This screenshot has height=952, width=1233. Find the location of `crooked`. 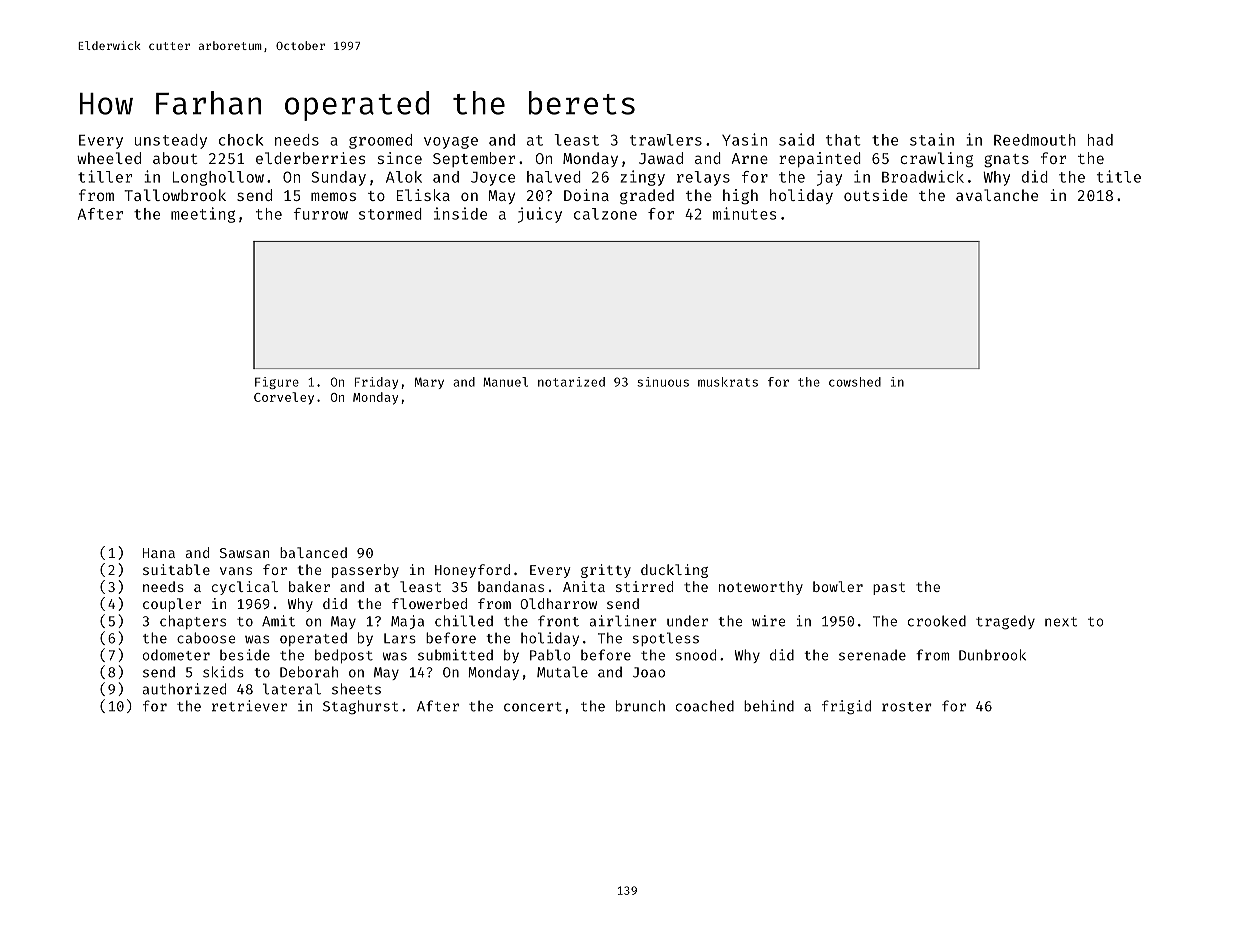

crooked is located at coordinates (937, 621).
